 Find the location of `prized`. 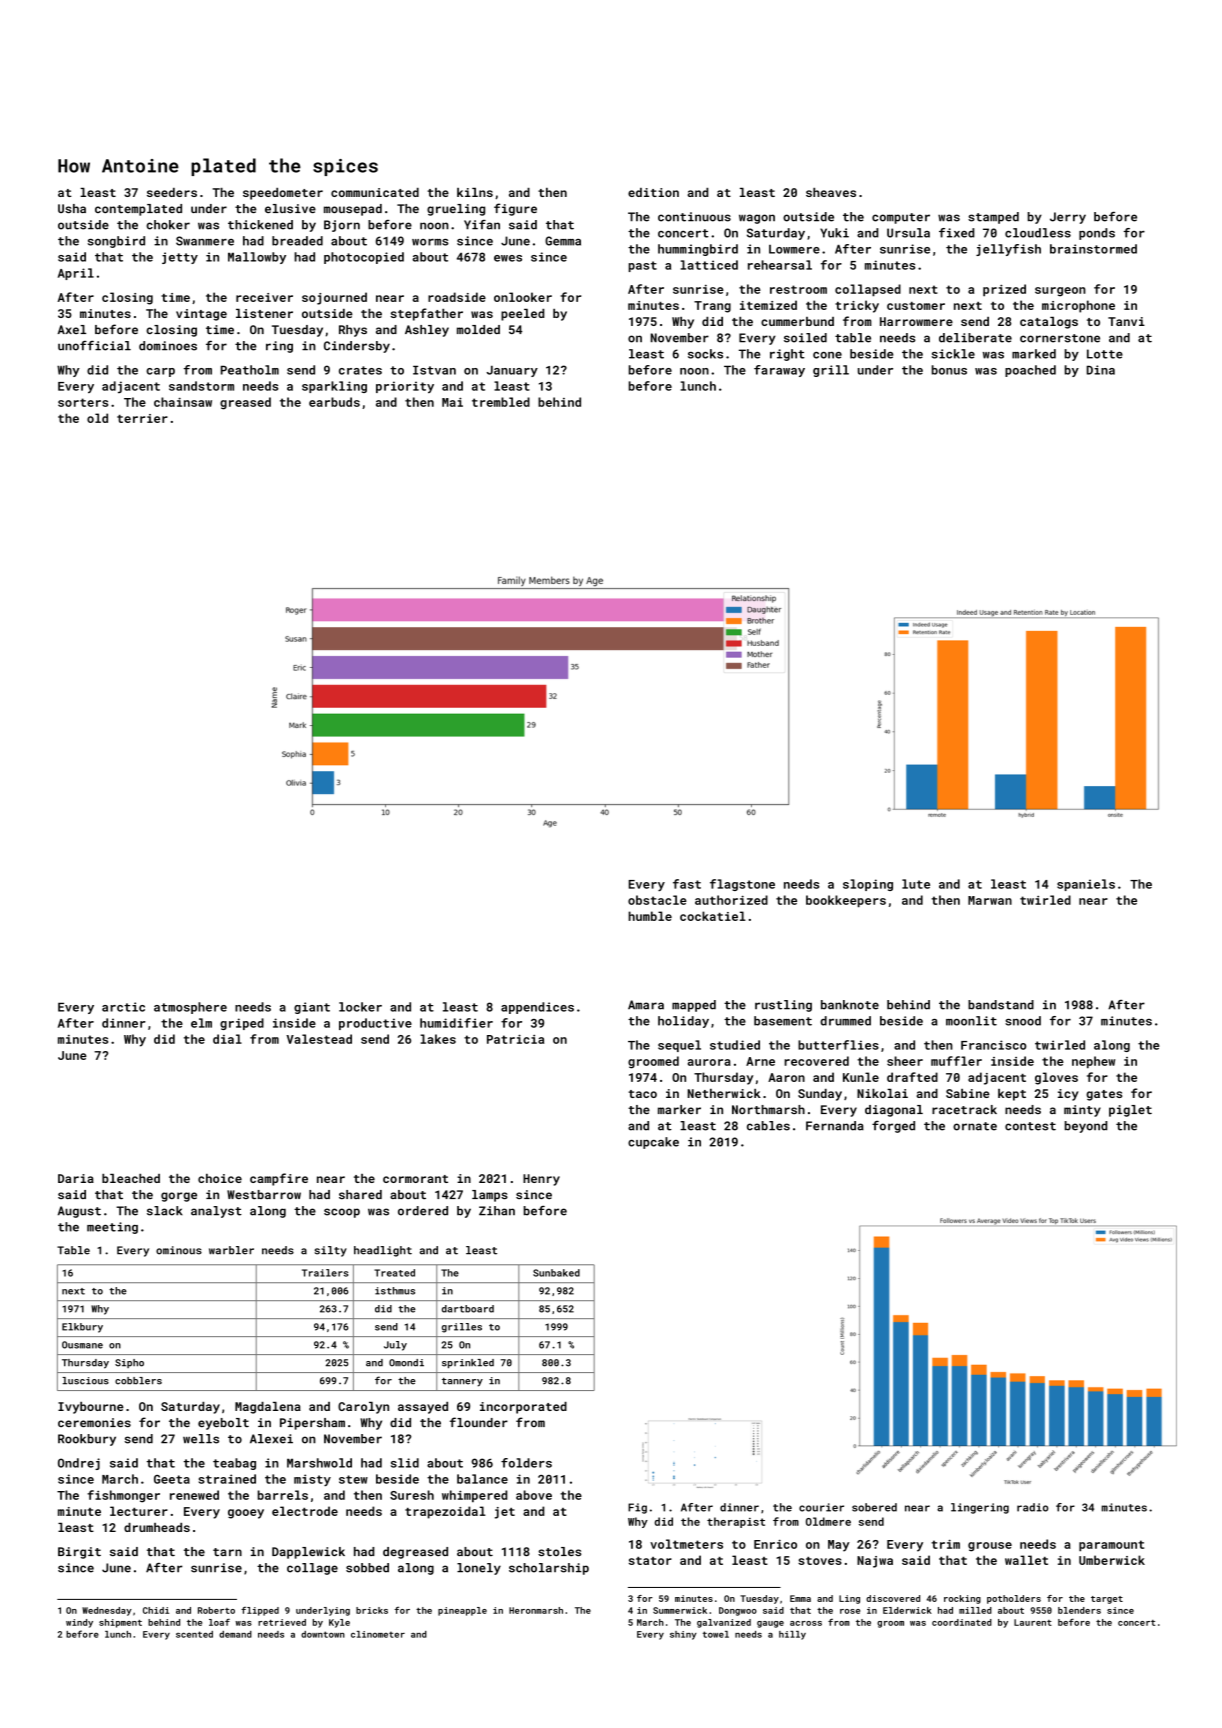

prized is located at coordinates (1004, 290).
